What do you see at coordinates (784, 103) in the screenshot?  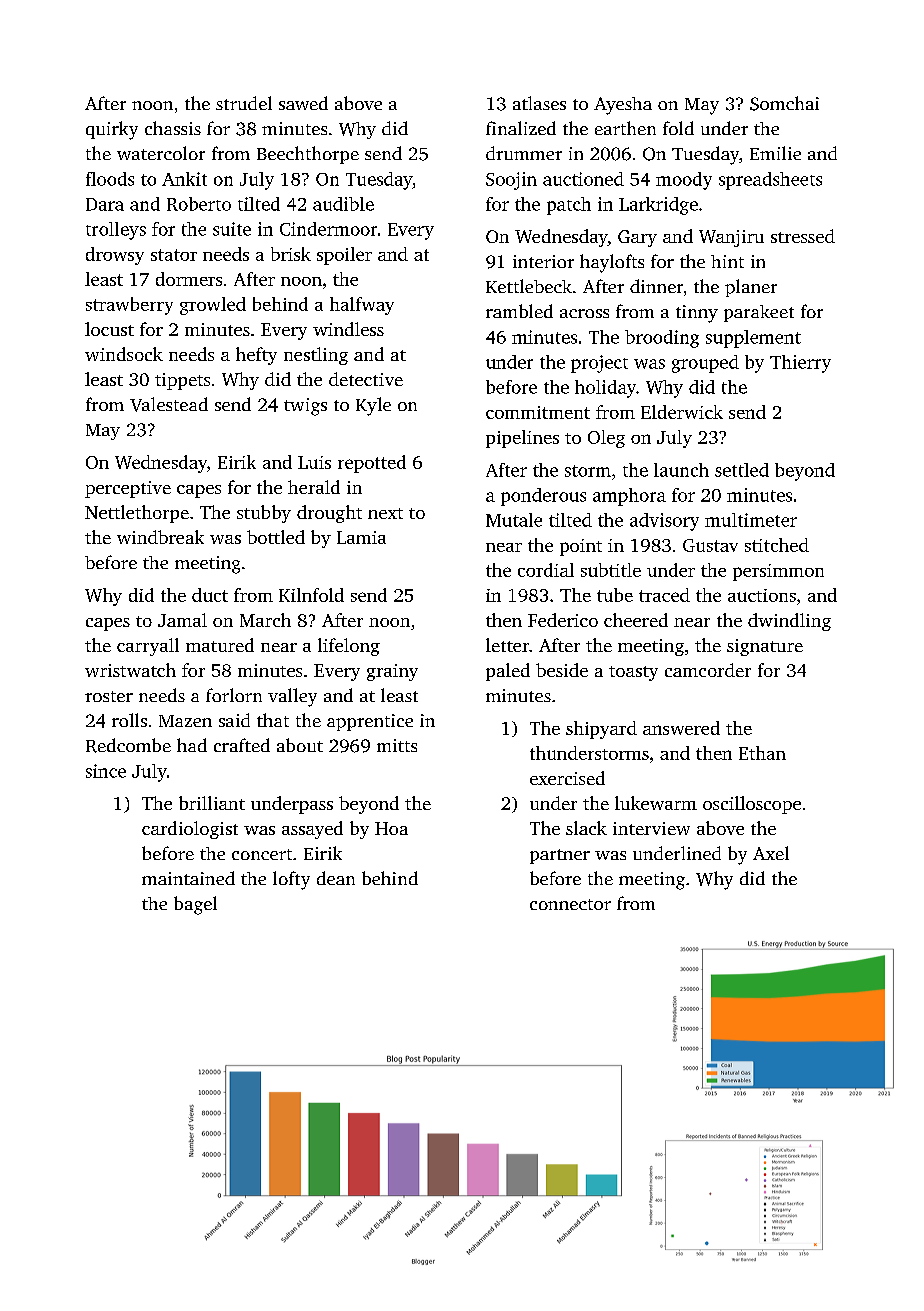 I see `Somchai` at bounding box center [784, 103].
